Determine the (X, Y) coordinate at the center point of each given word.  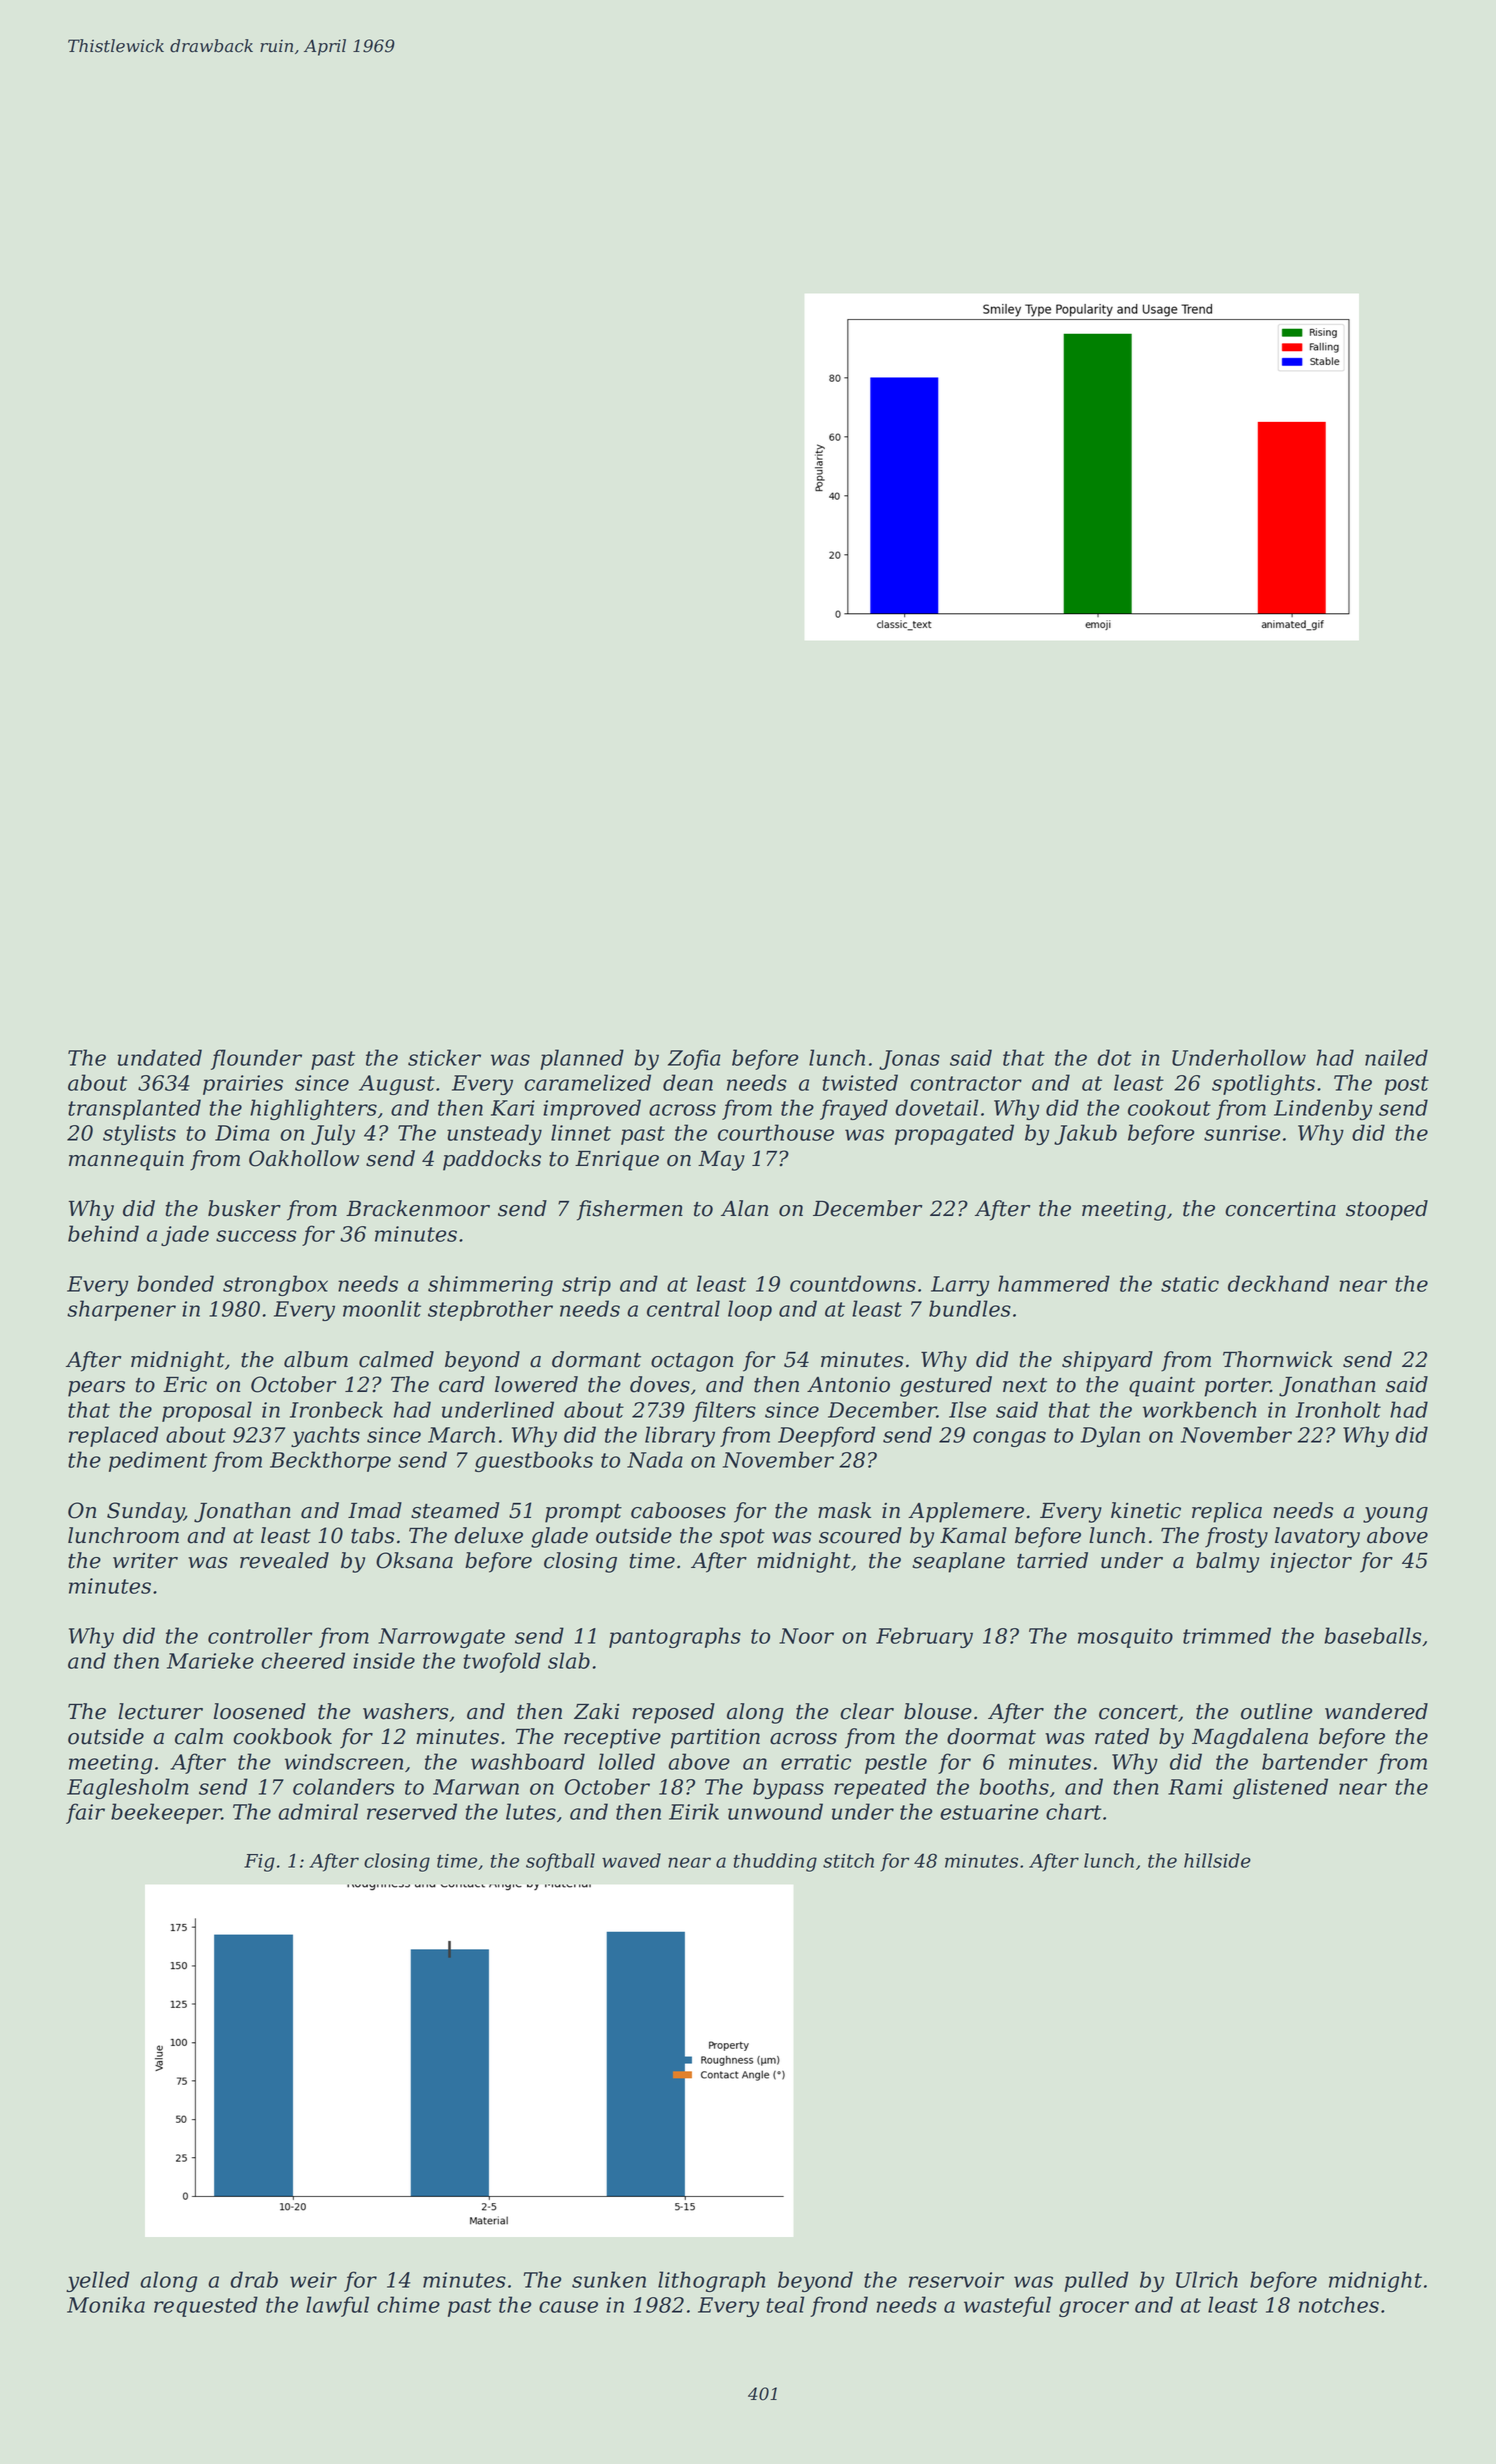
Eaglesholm (128, 1788)
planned (582, 1059)
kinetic (1146, 1510)
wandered (1376, 1711)
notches (1339, 2304)
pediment (158, 1461)
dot (1114, 1057)
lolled (627, 1761)
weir (313, 2280)
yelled (97, 2281)
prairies (243, 1085)
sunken (609, 2279)
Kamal (973, 1535)
